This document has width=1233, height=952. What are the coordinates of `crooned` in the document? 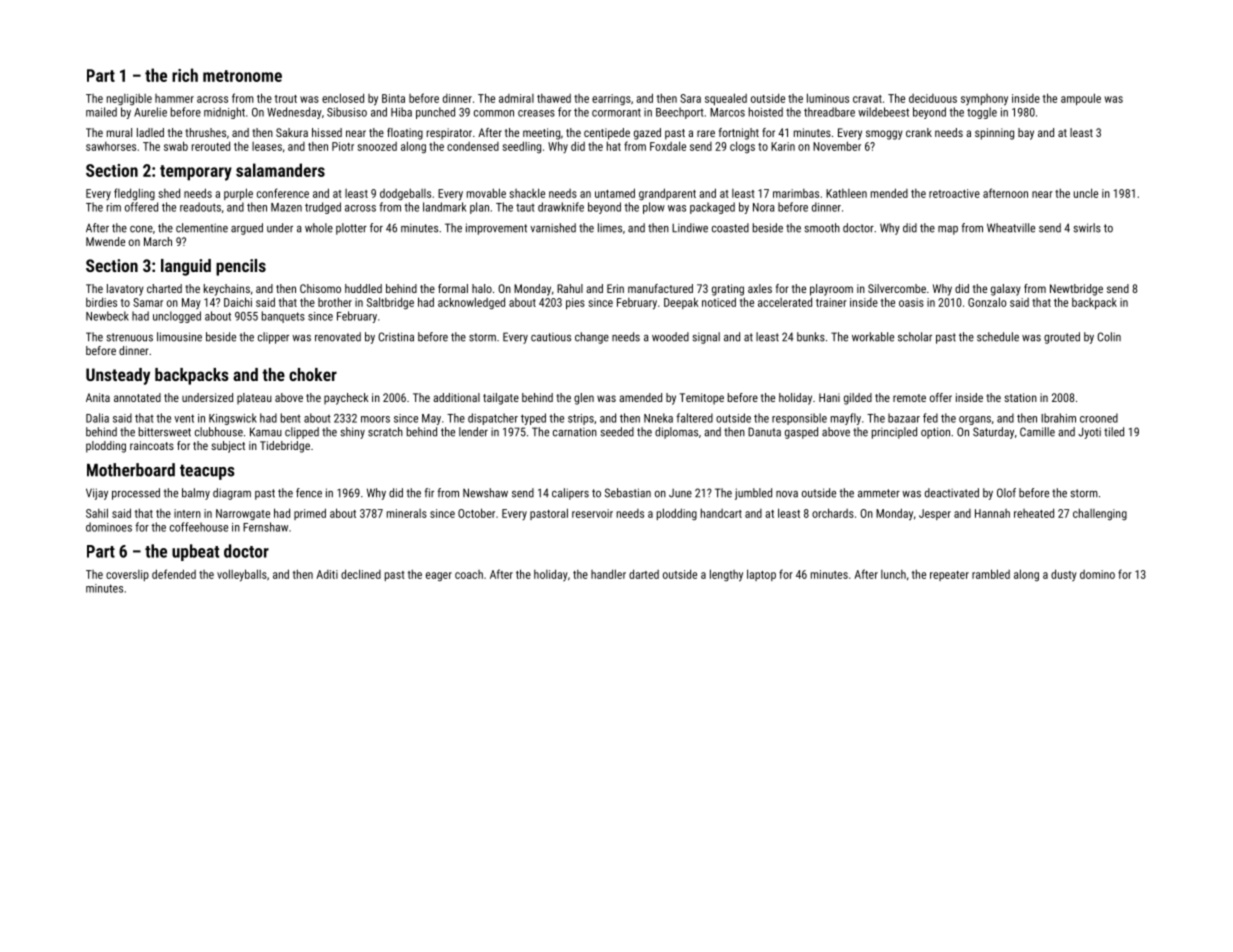 It's located at (1099, 418).
